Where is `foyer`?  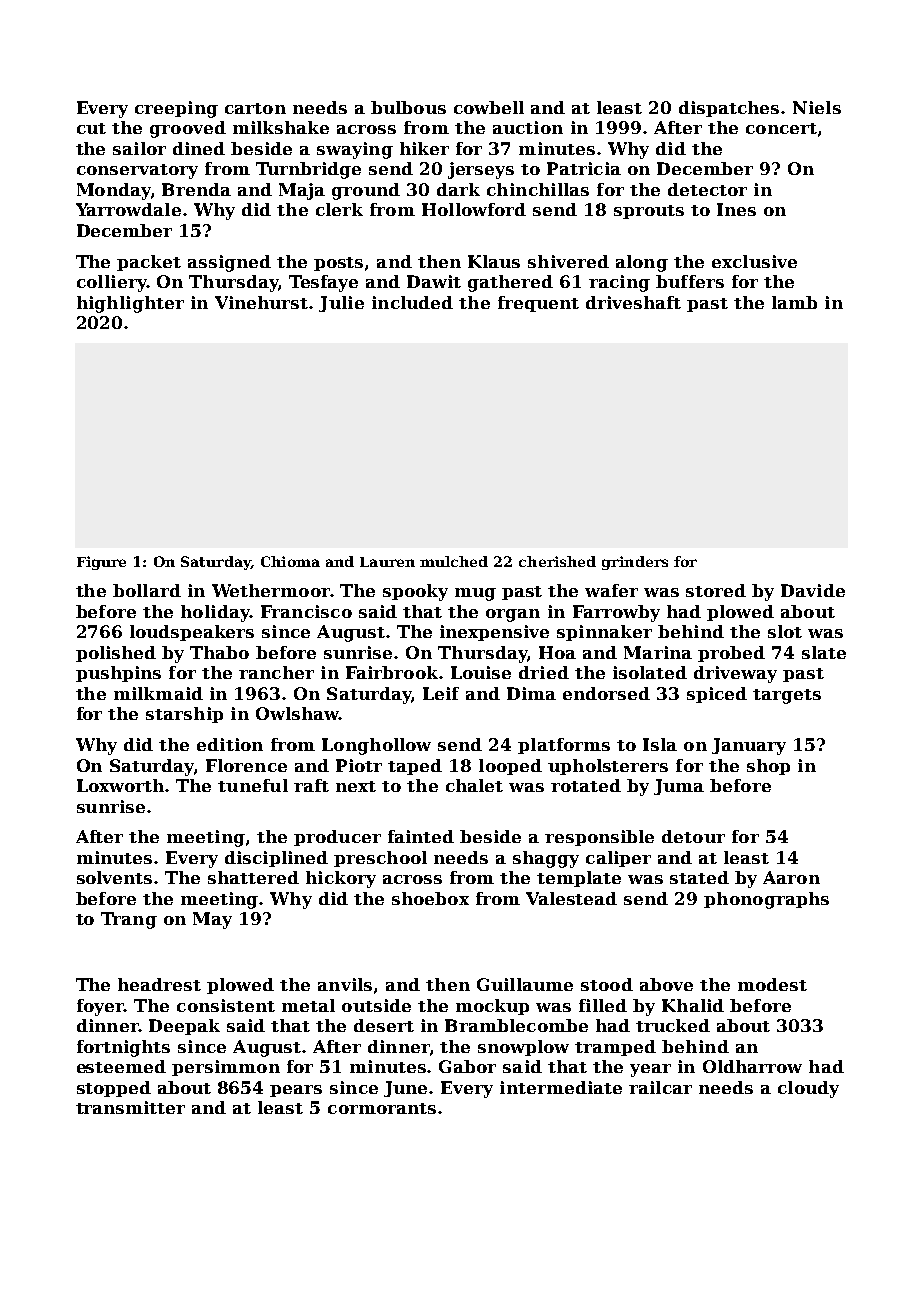
foyer is located at coordinates (100, 1007).
